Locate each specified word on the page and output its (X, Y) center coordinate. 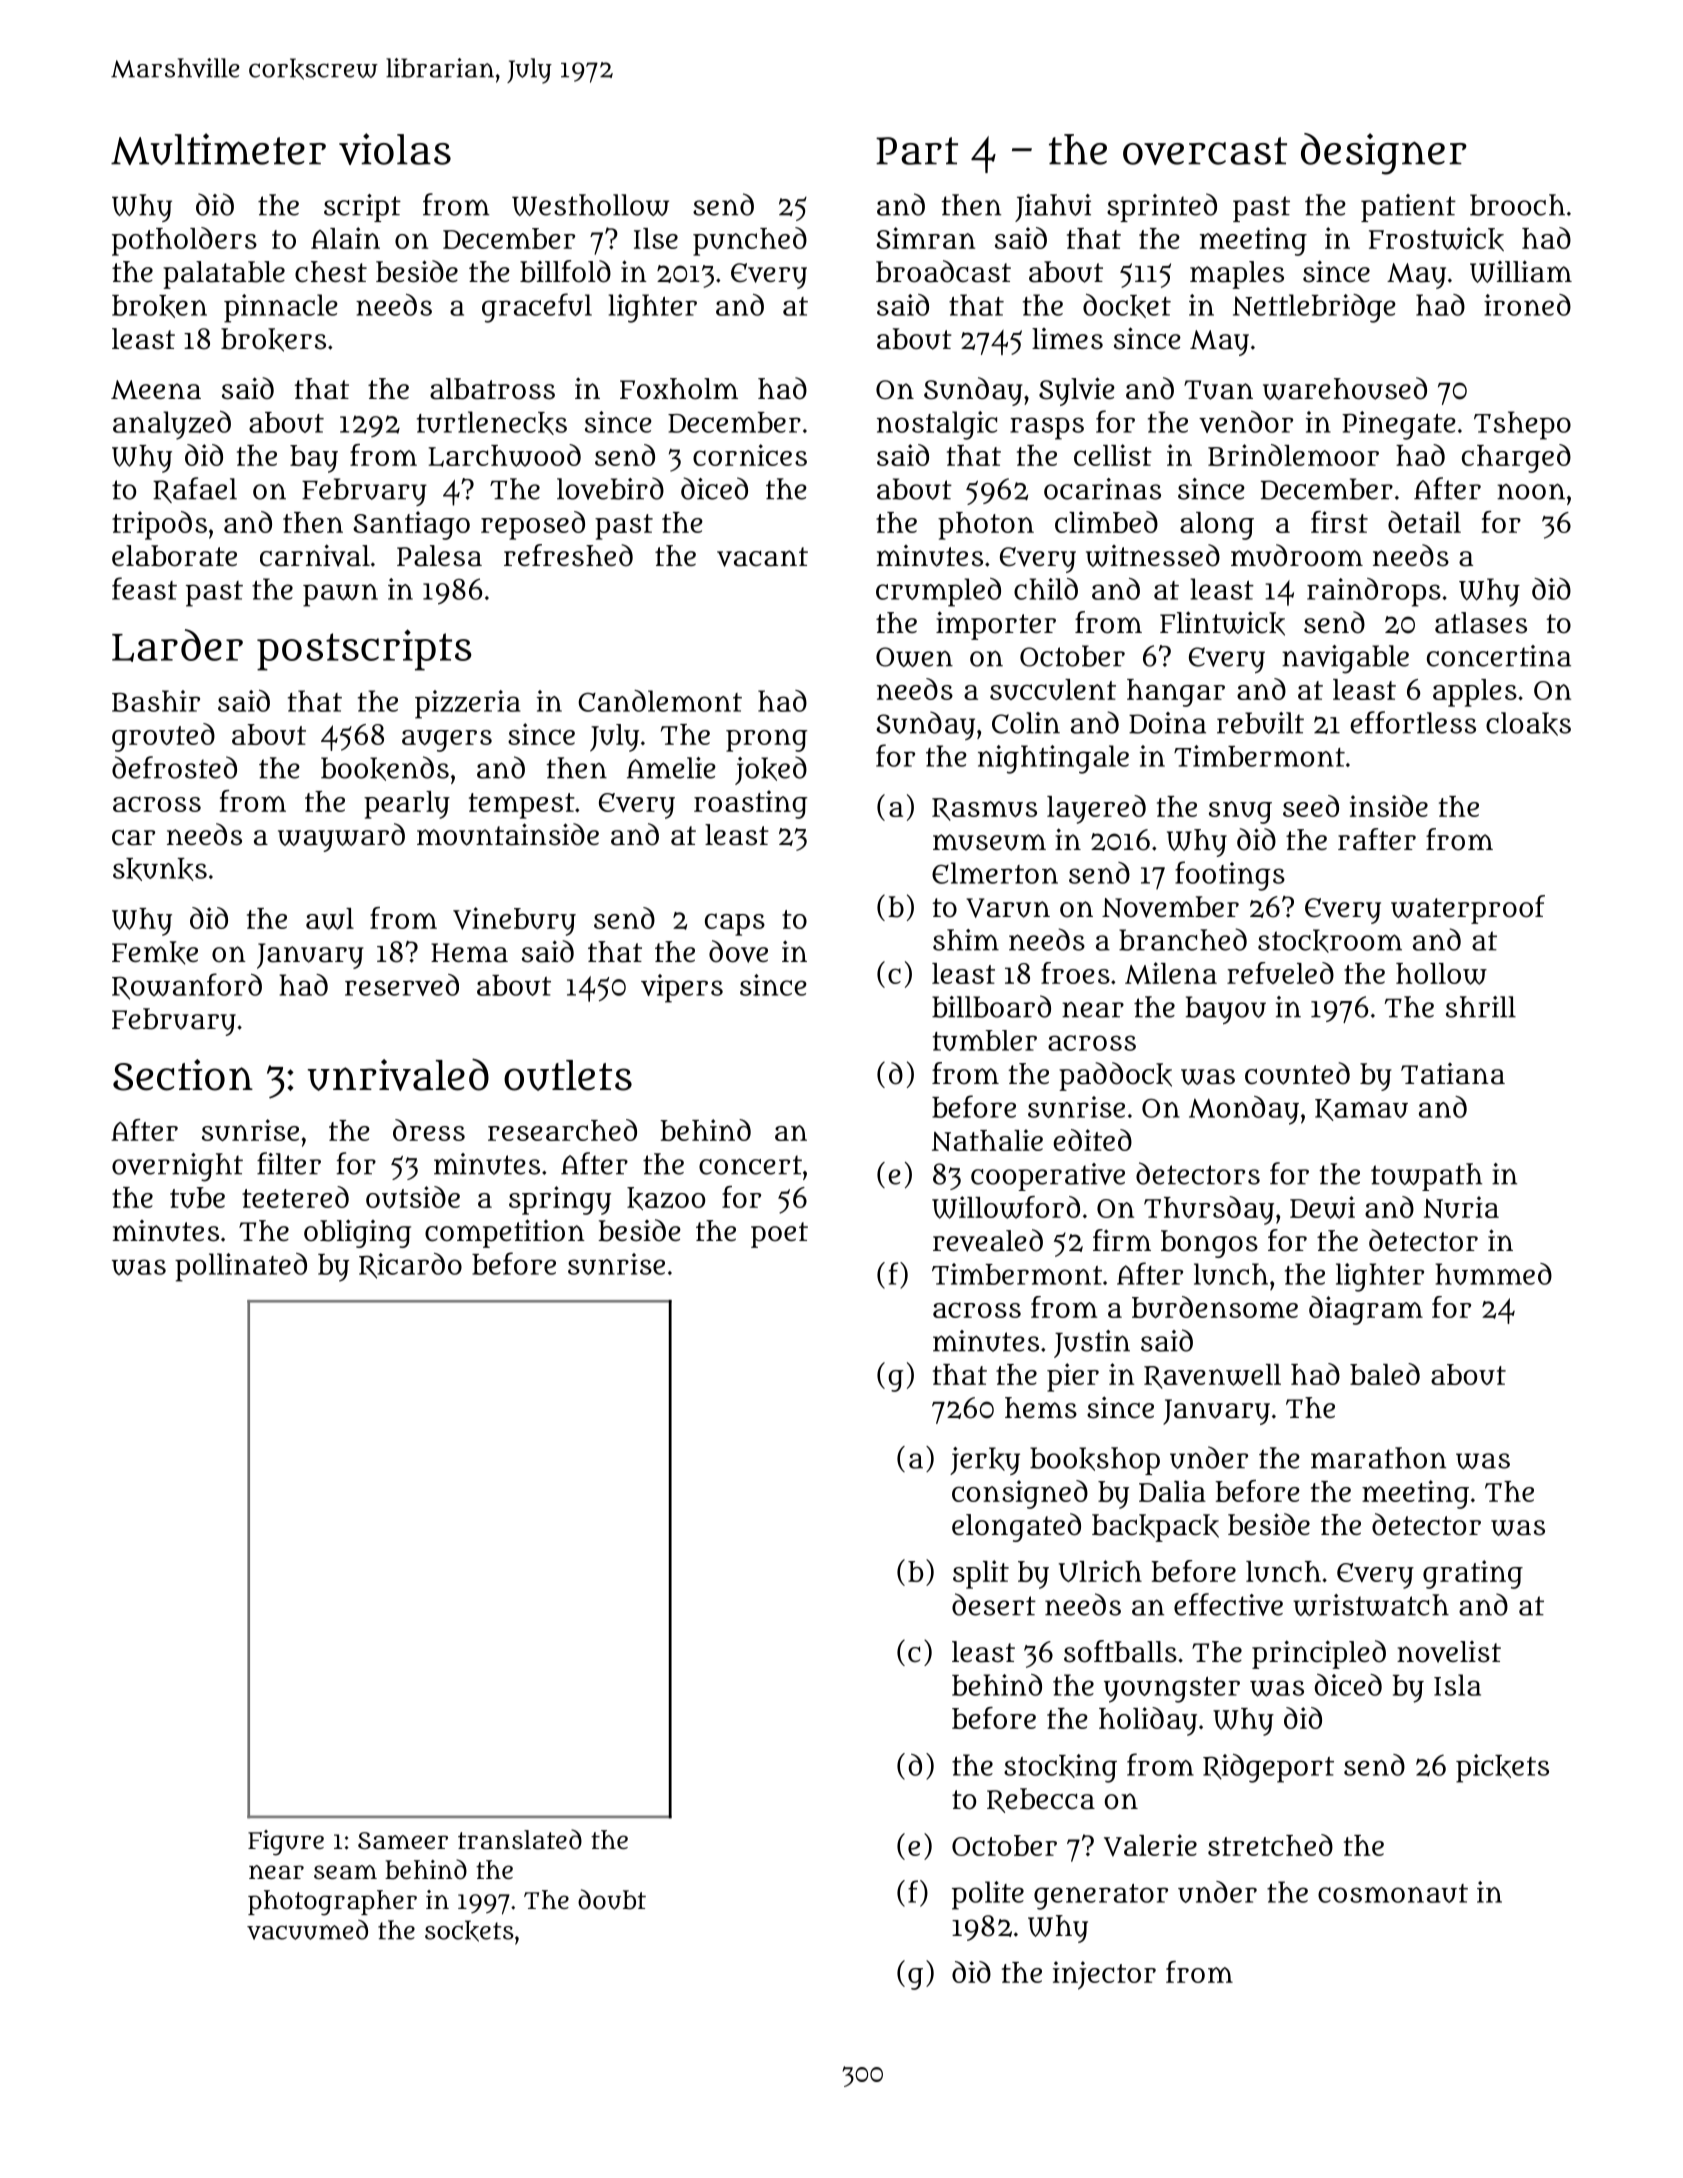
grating (1473, 1574)
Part (917, 151)
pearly (407, 805)
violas (395, 149)
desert (994, 1604)
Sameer (403, 1841)
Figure (286, 1843)
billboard (991, 1006)
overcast (1205, 151)
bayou (1226, 1010)
